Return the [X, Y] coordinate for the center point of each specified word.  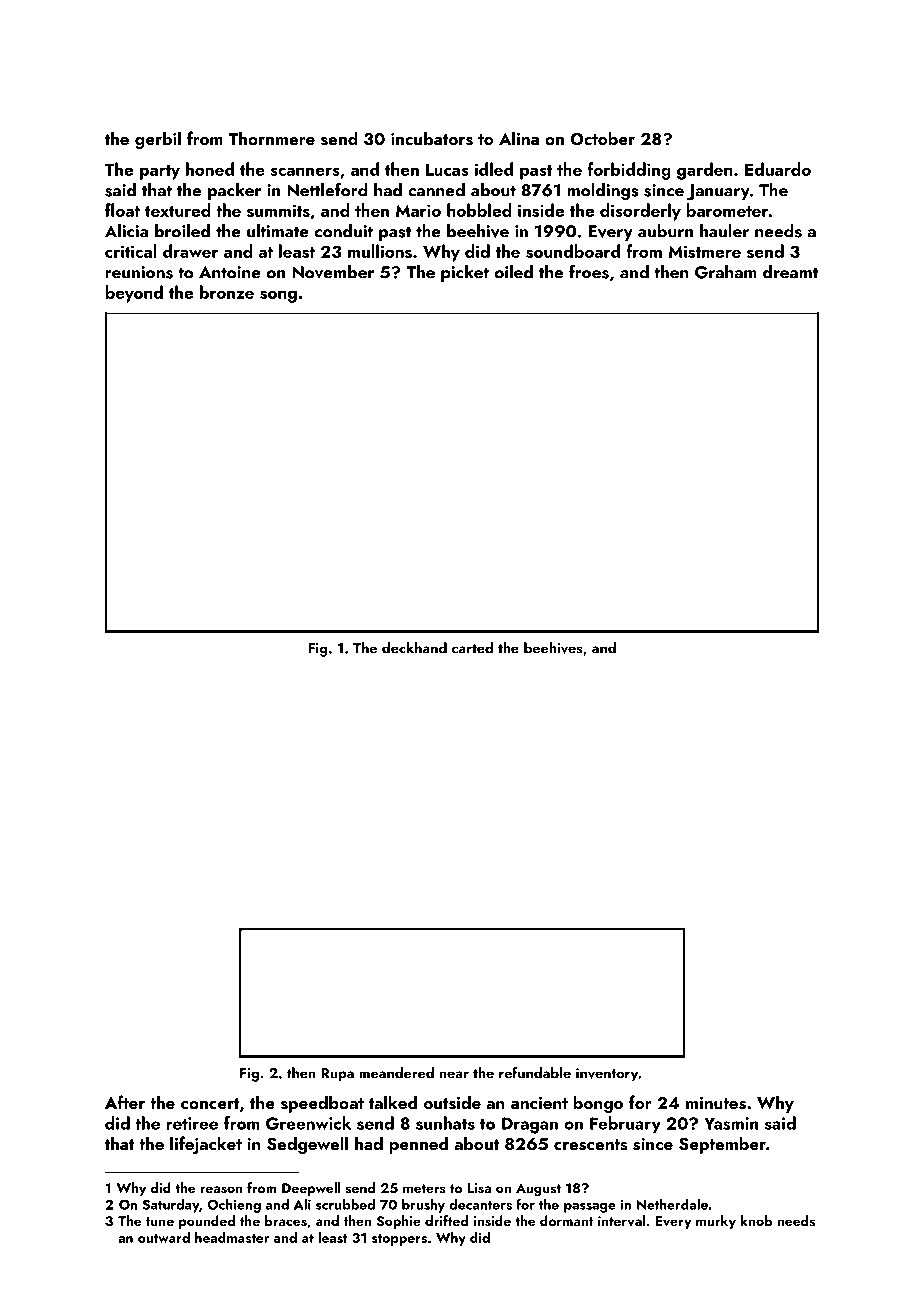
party [160, 172]
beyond [134, 294]
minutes [716, 1103]
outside [452, 1102]
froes [589, 271]
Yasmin [731, 1123]
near [454, 1075]
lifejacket [206, 1145]
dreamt [790, 272]
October [602, 138]
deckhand [414, 648]
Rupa [337, 1075]
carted [472, 648]
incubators [432, 138]
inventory [607, 1075]
